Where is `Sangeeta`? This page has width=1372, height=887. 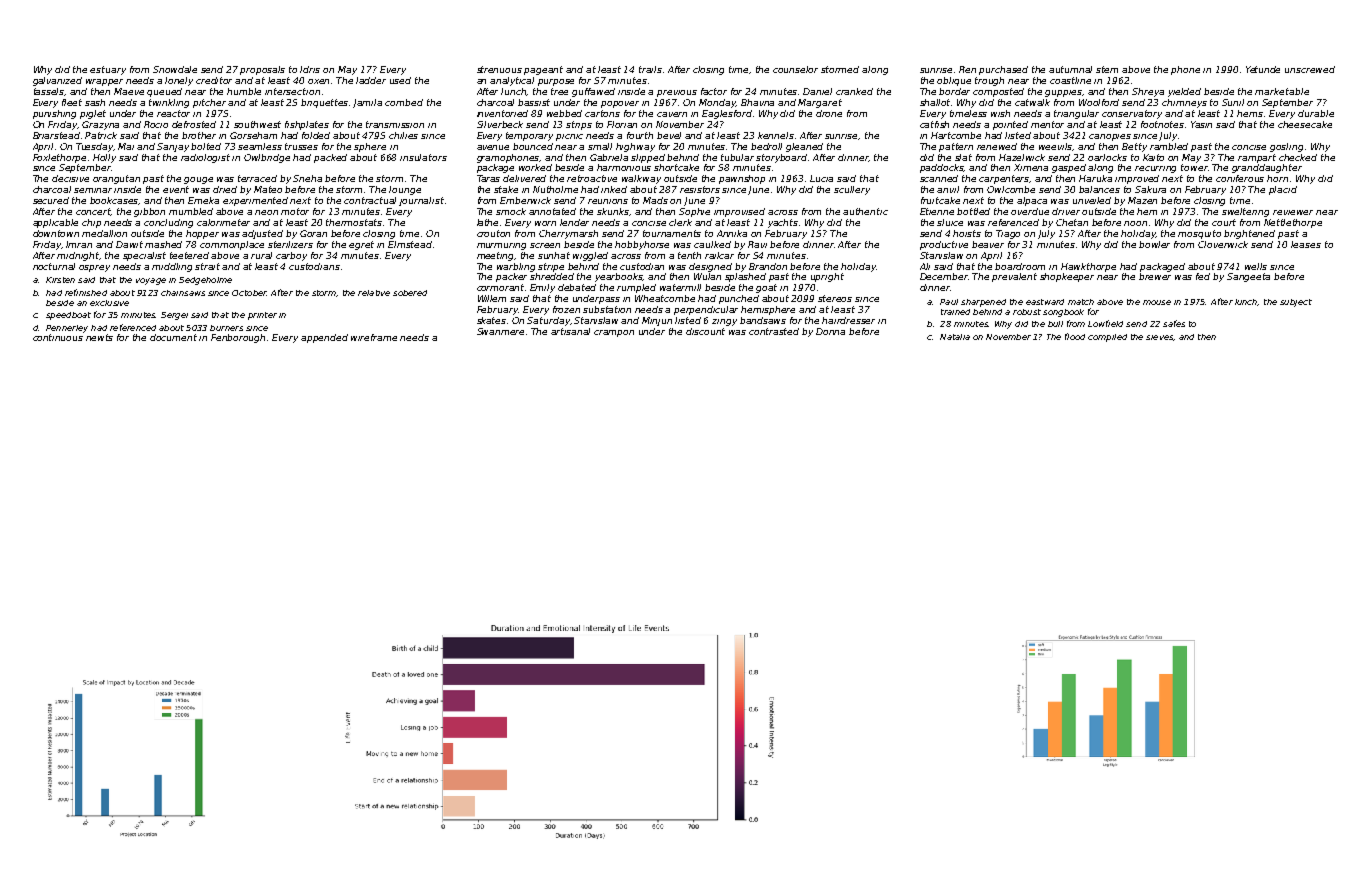
Sangeeta is located at coordinates (1248, 277).
